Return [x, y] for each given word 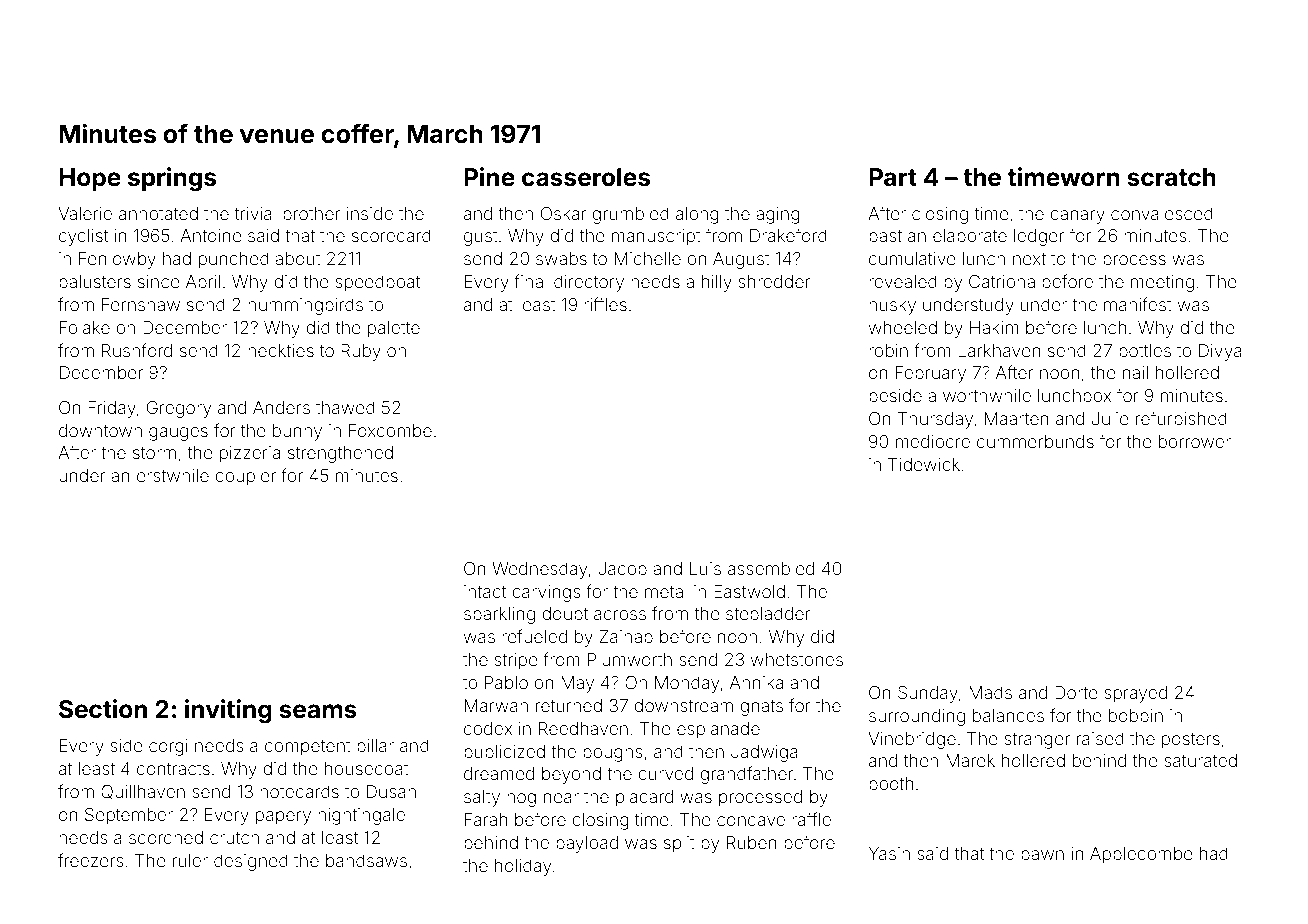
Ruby [361, 352]
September [129, 816]
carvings [546, 593]
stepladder [768, 615]
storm [154, 453]
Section [103, 709]
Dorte [1076, 692]
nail [1135, 372]
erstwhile [173, 475]
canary [1077, 217]
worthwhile [987, 395]
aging [778, 215]
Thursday [935, 420]
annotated [158, 213]
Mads [990, 692]
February [931, 374]
